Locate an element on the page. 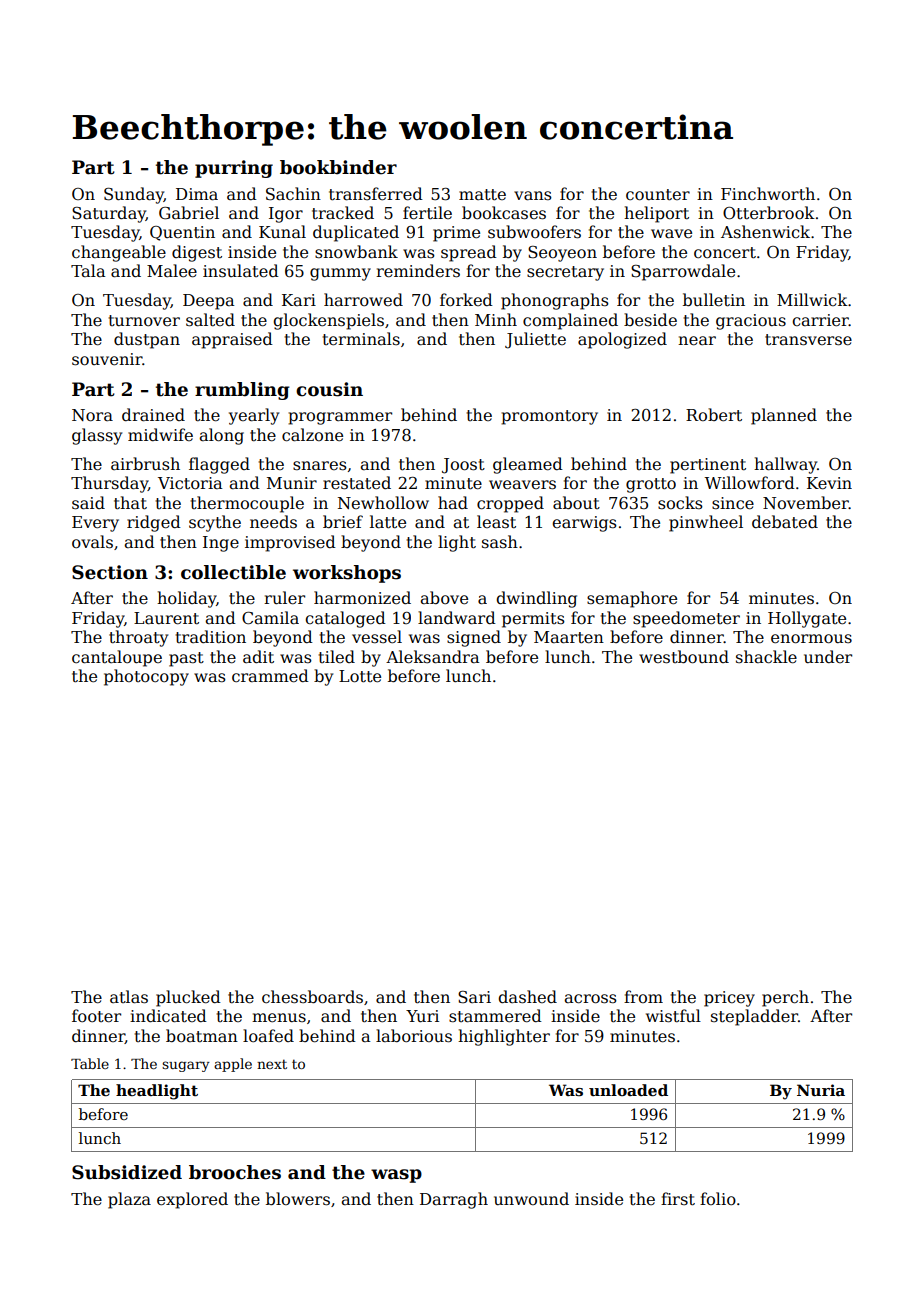  stammered is located at coordinates (495, 1016).
